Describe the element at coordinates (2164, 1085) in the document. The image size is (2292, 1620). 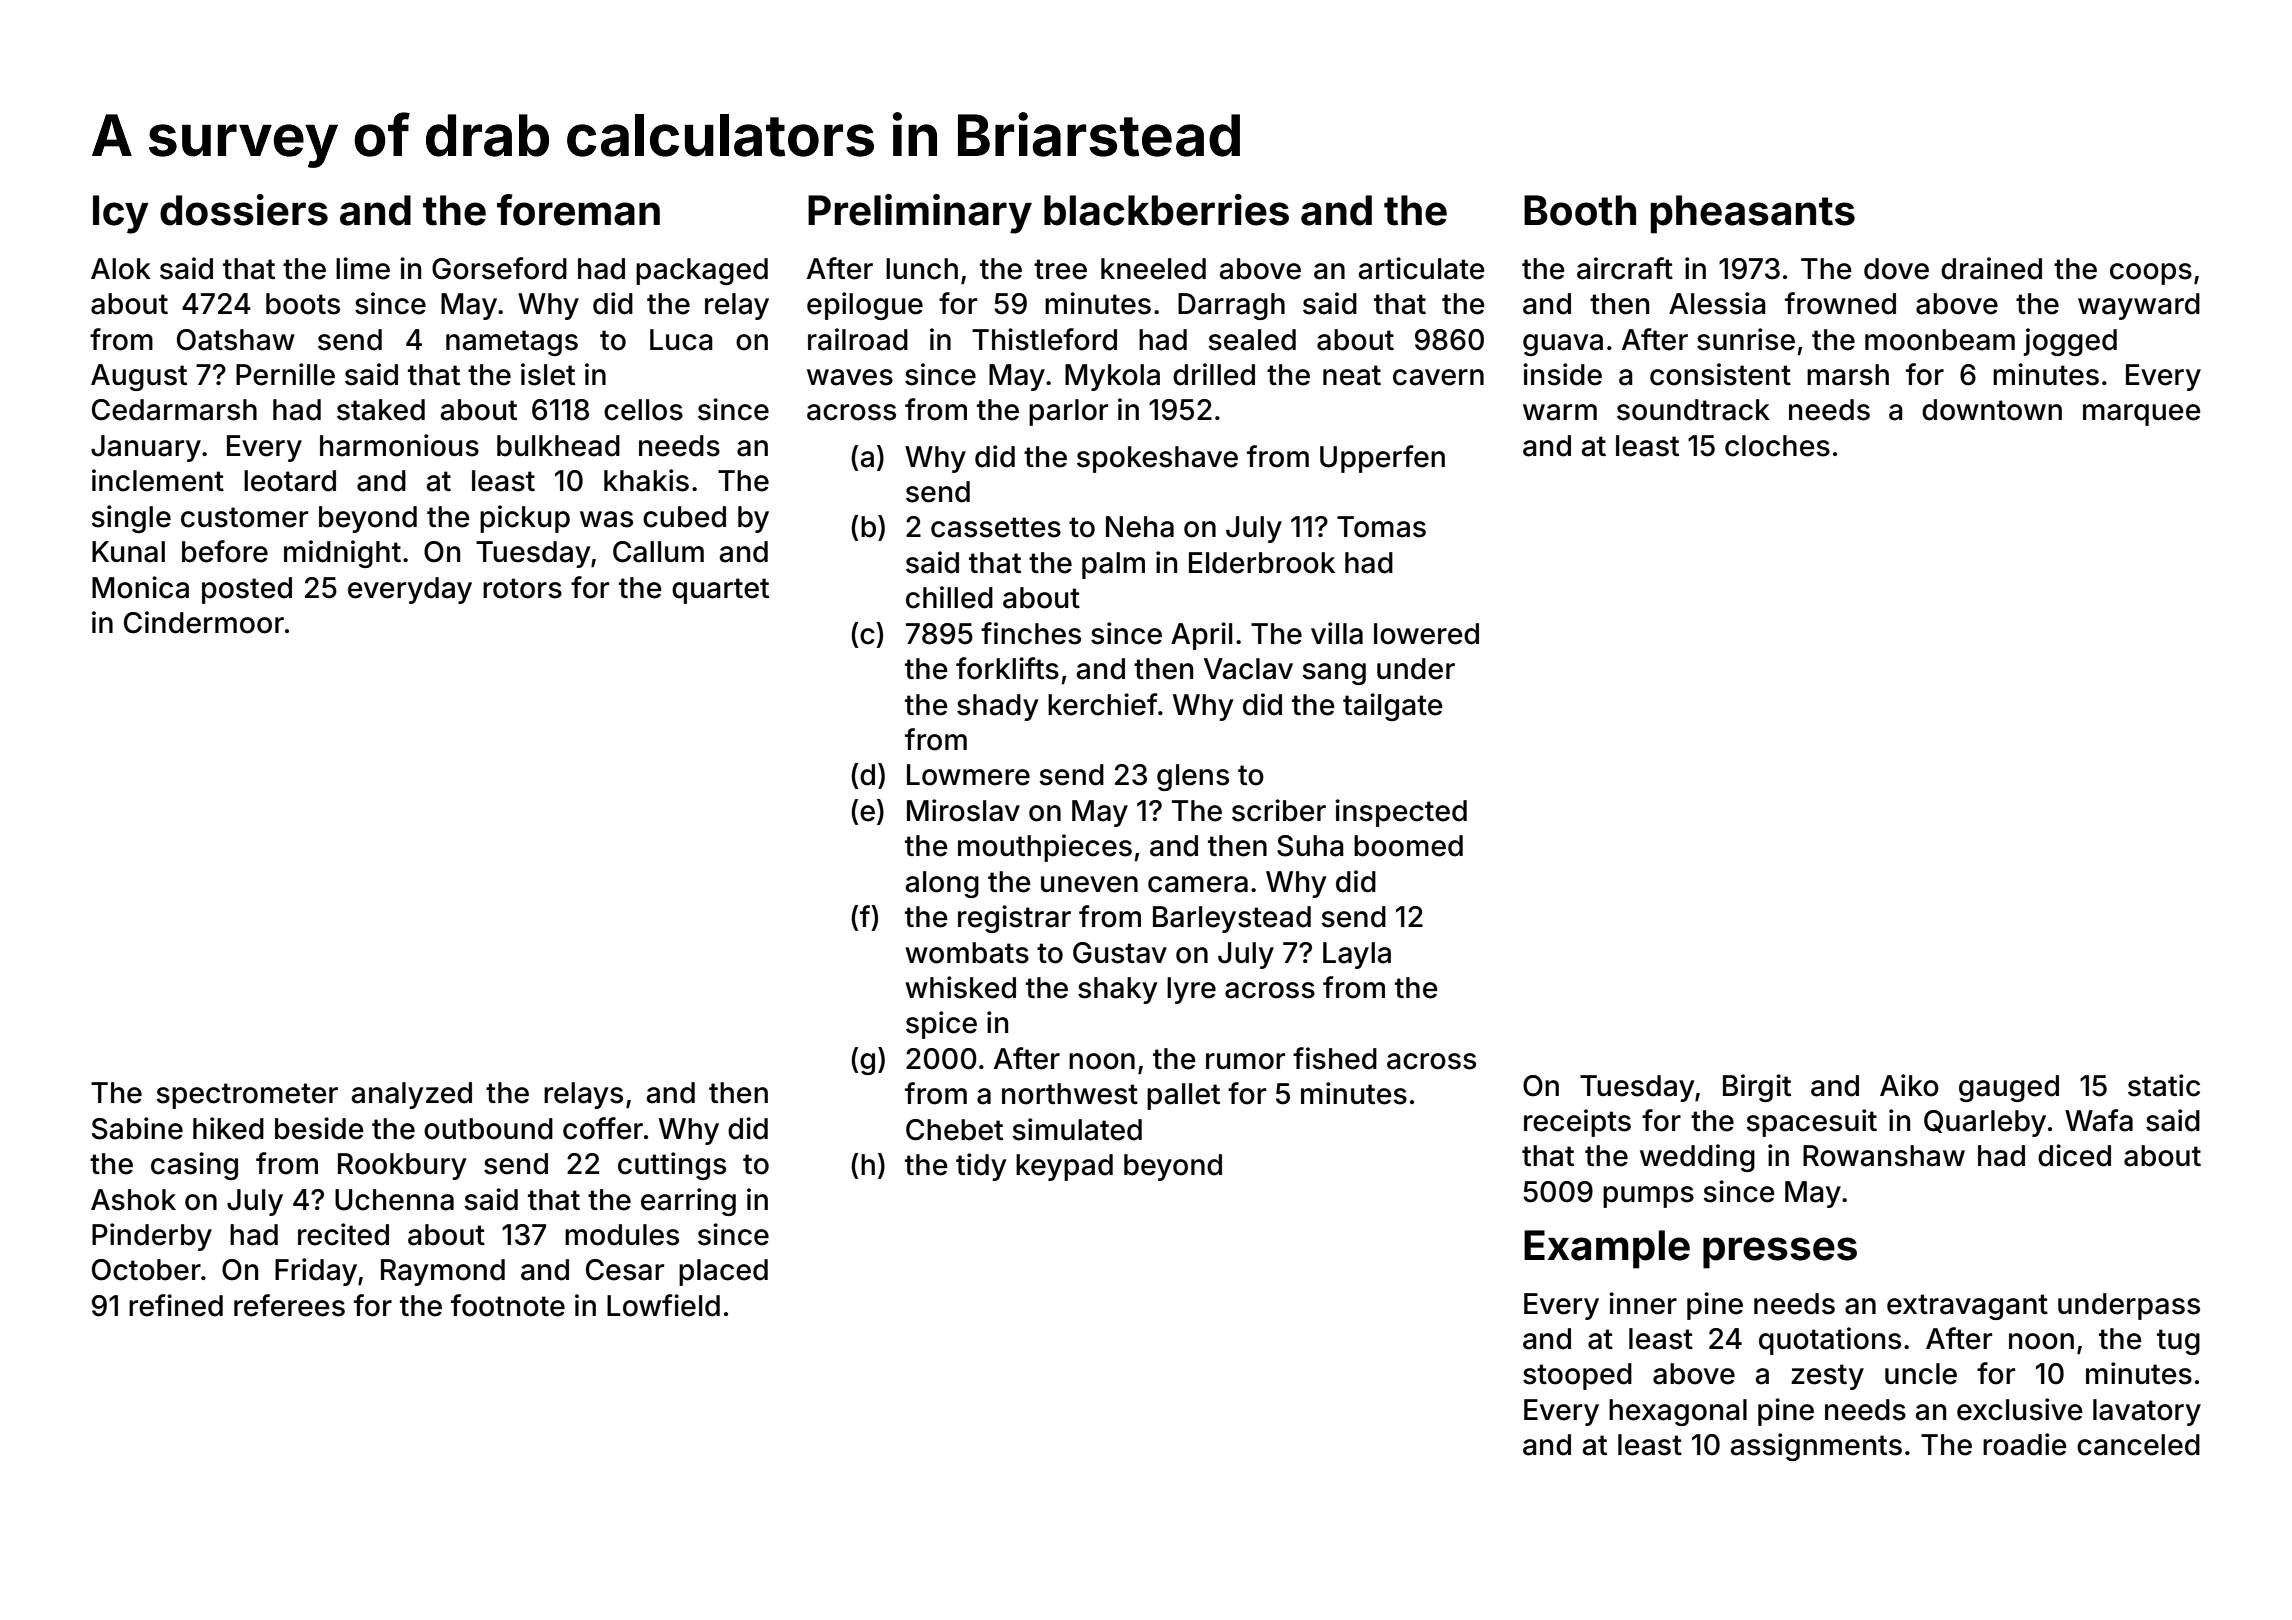
I see `static` at that location.
